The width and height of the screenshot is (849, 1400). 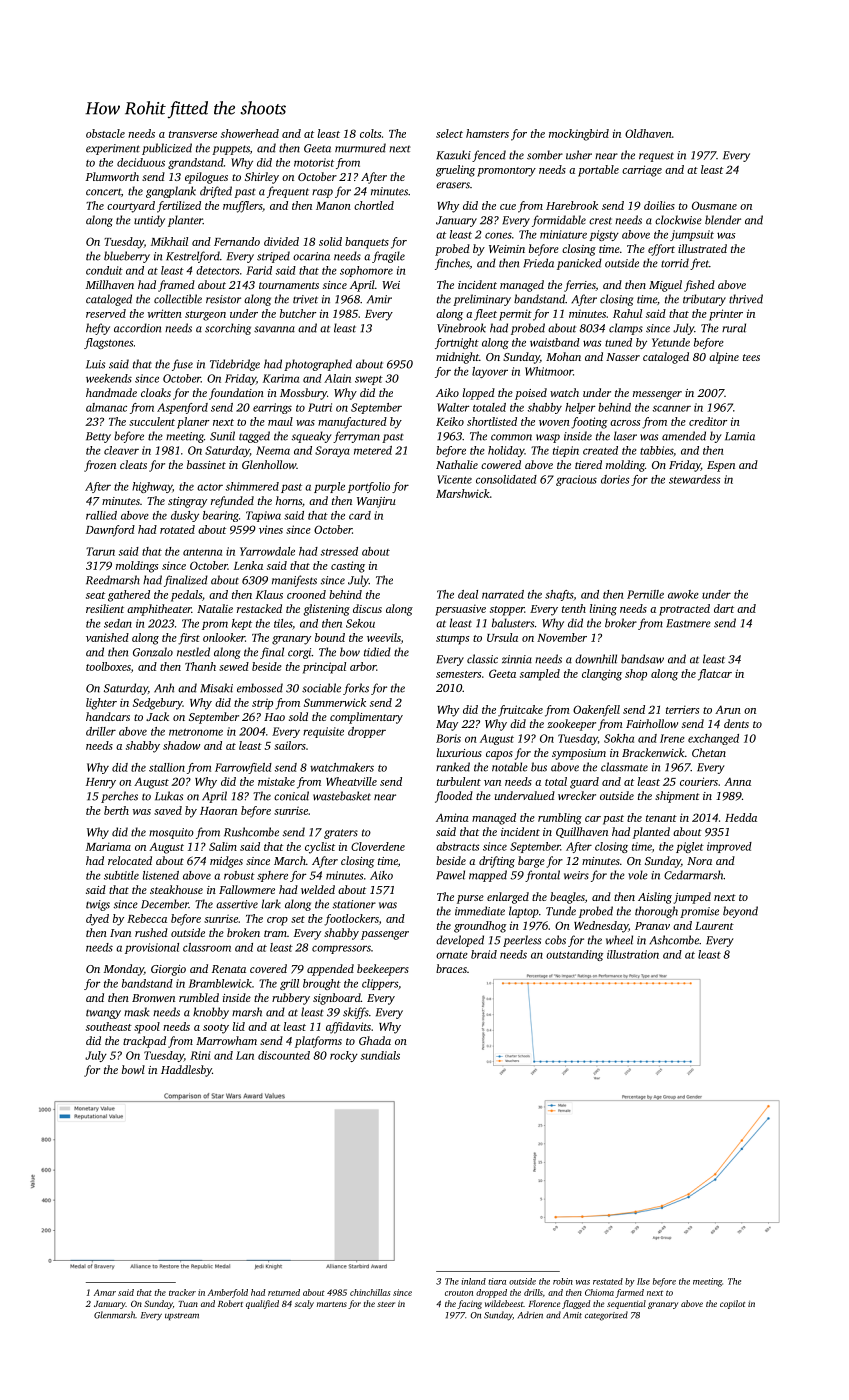 What do you see at coordinates (160, 875) in the screenshot?
I see `listened` at bounding box center [160, 875].
